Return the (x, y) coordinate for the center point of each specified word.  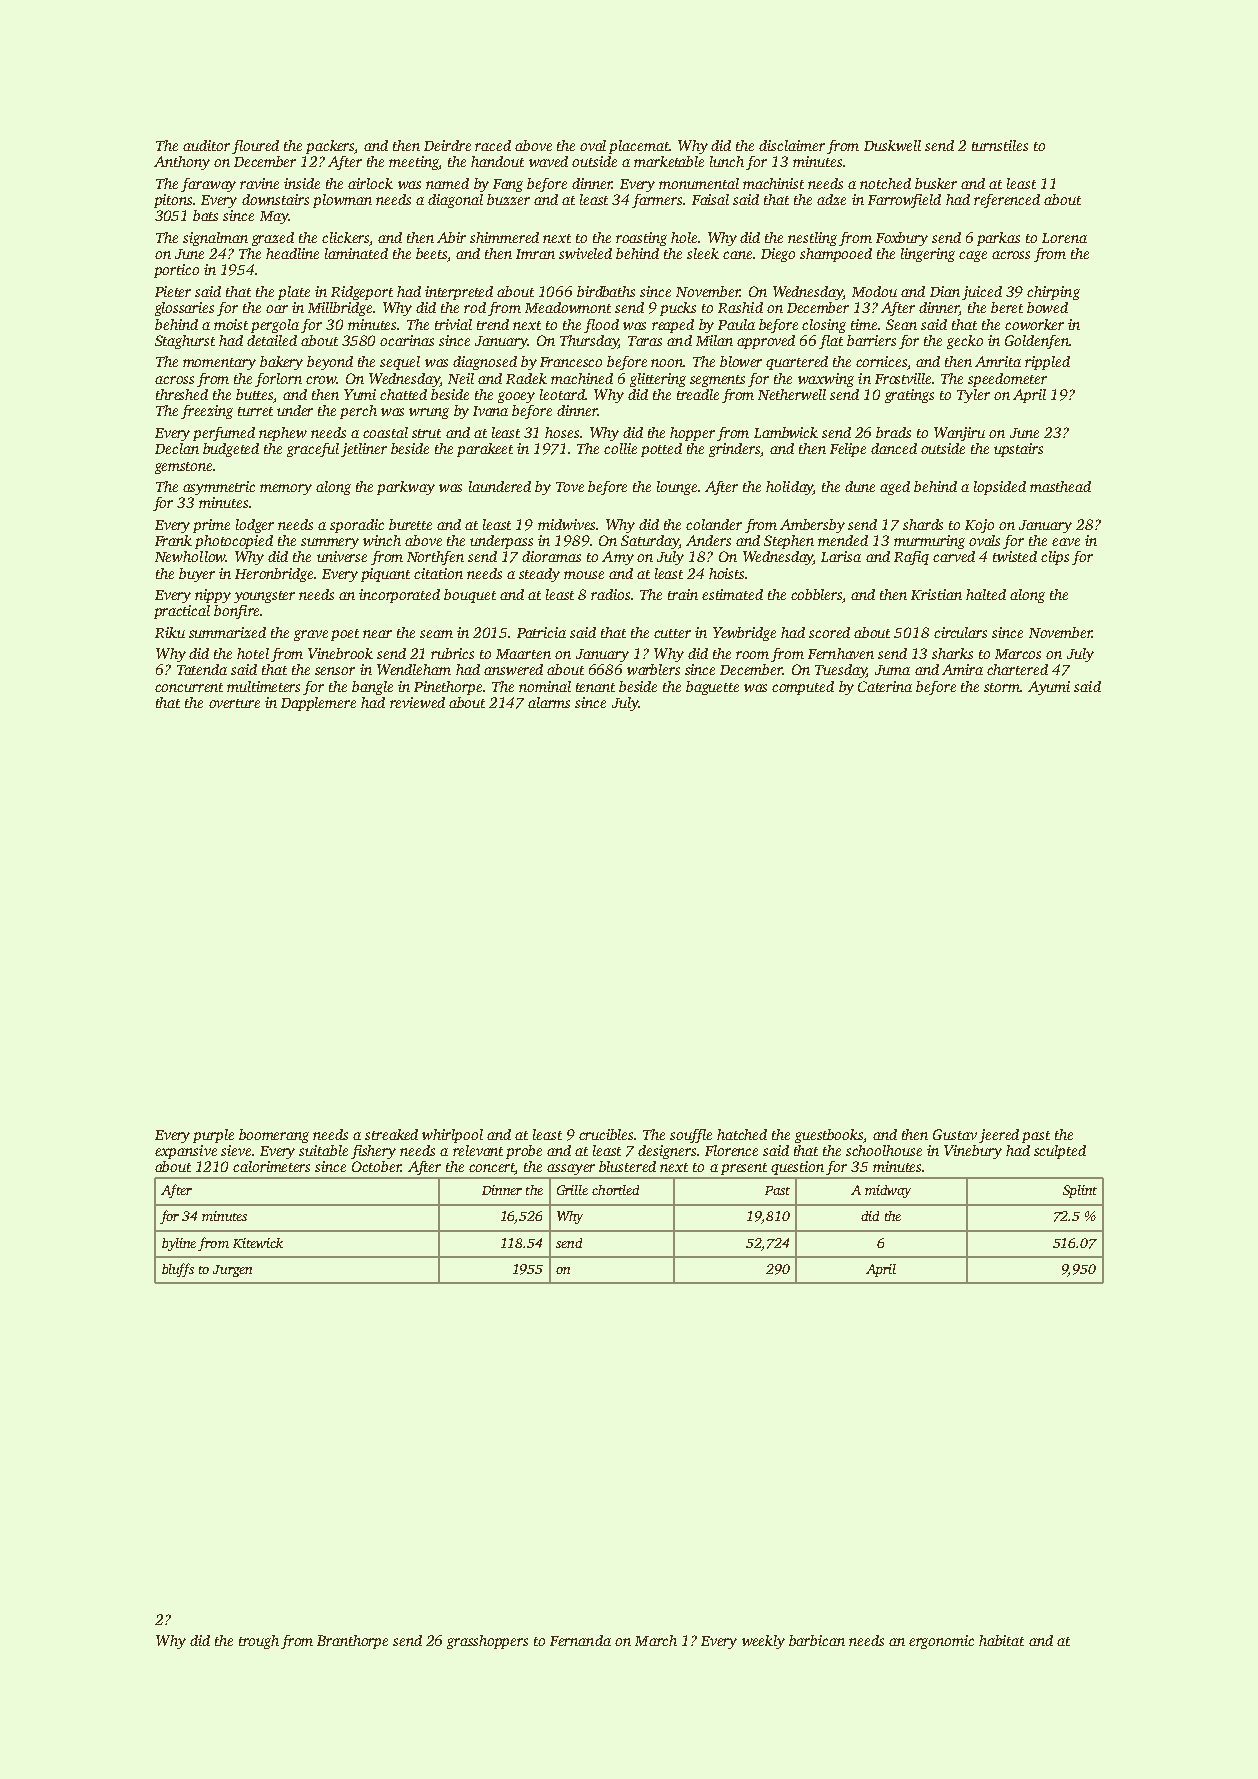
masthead (1060, 486)
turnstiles (1000, 145)
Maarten (523, 654)
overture (234, 703)
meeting (414, 163)
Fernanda (580, 1640)
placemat (639, 147)
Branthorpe (352, 1642)
